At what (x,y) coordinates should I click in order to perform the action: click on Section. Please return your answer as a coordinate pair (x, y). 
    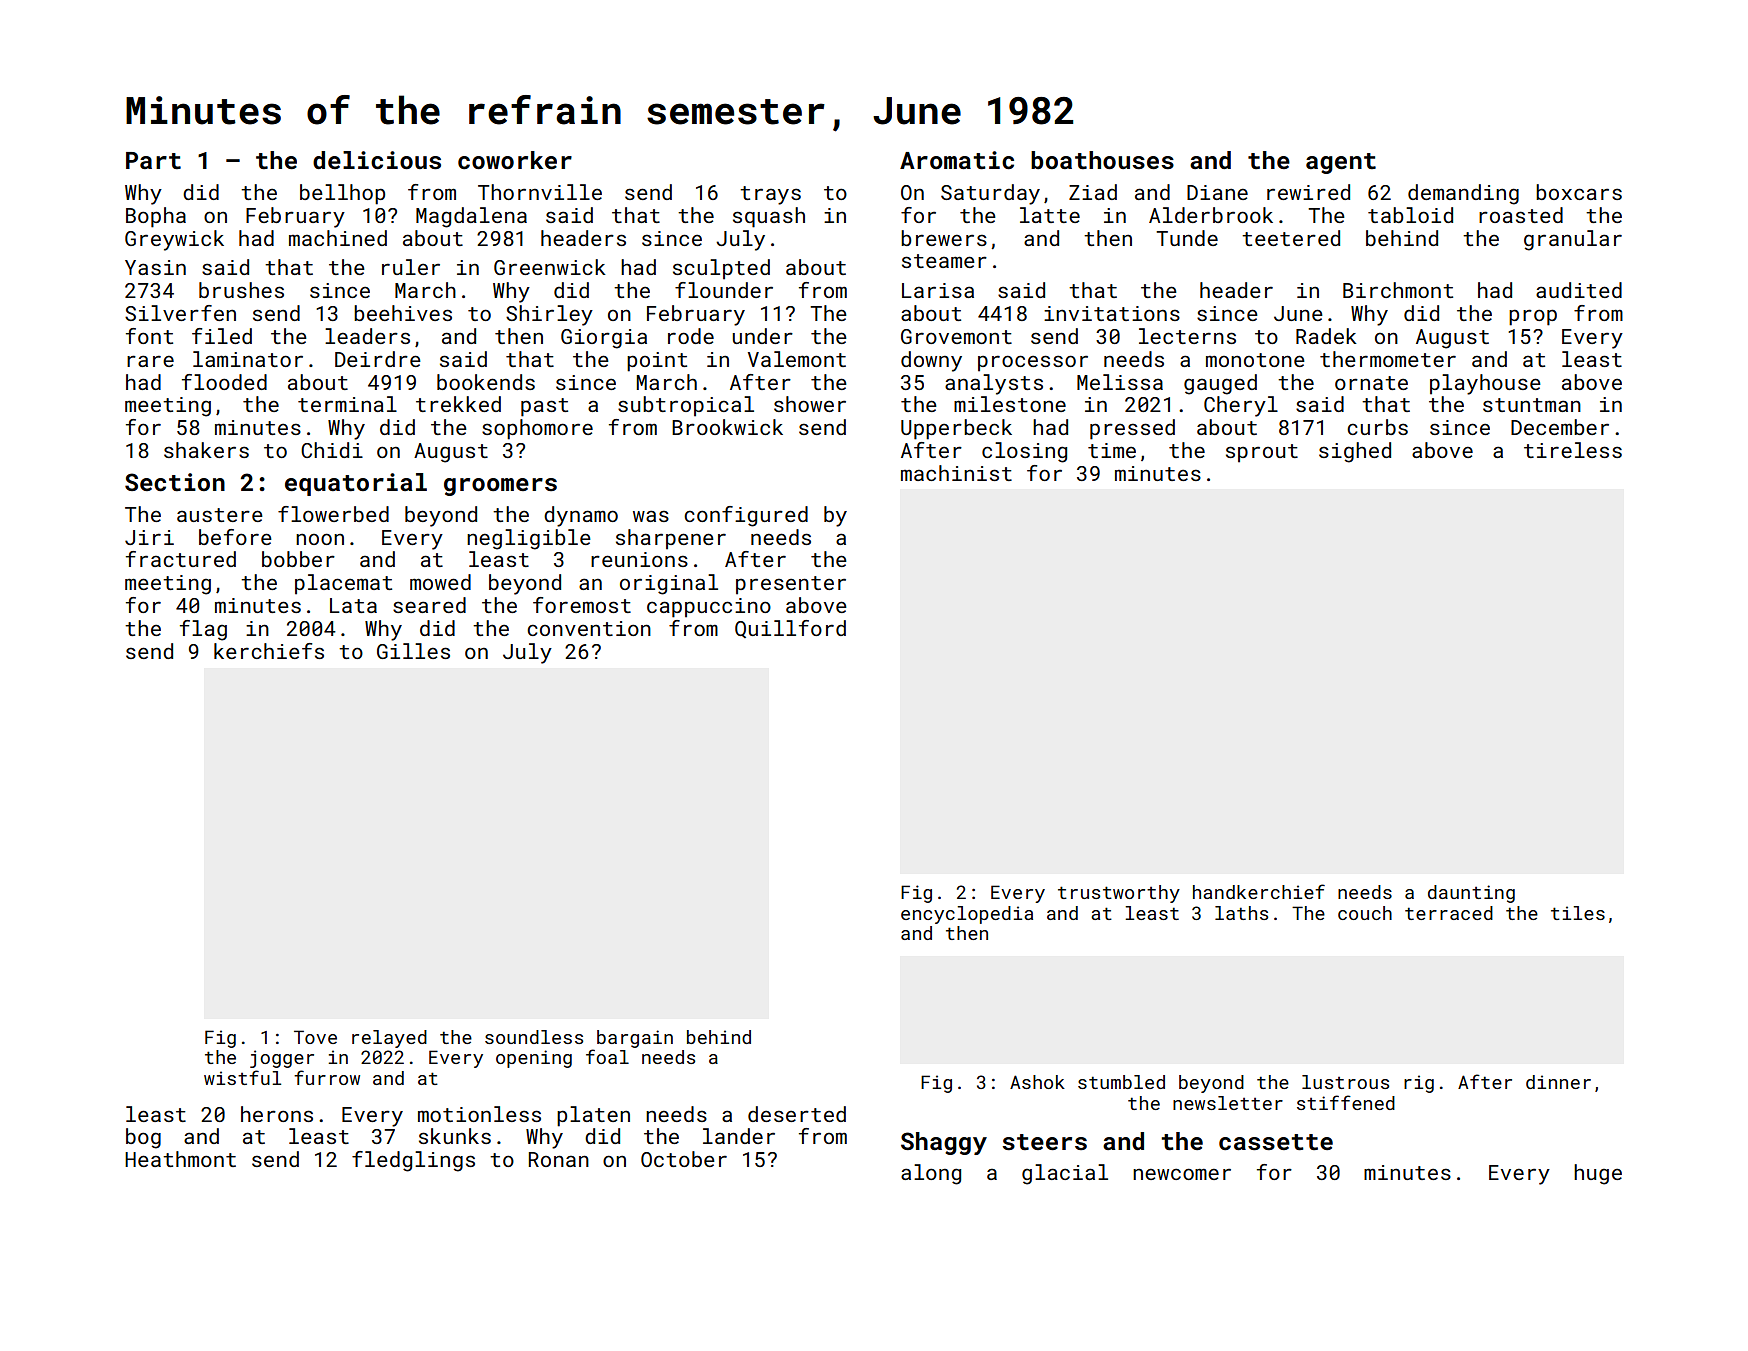
    Looking at the image, I should click on (175, 482).
